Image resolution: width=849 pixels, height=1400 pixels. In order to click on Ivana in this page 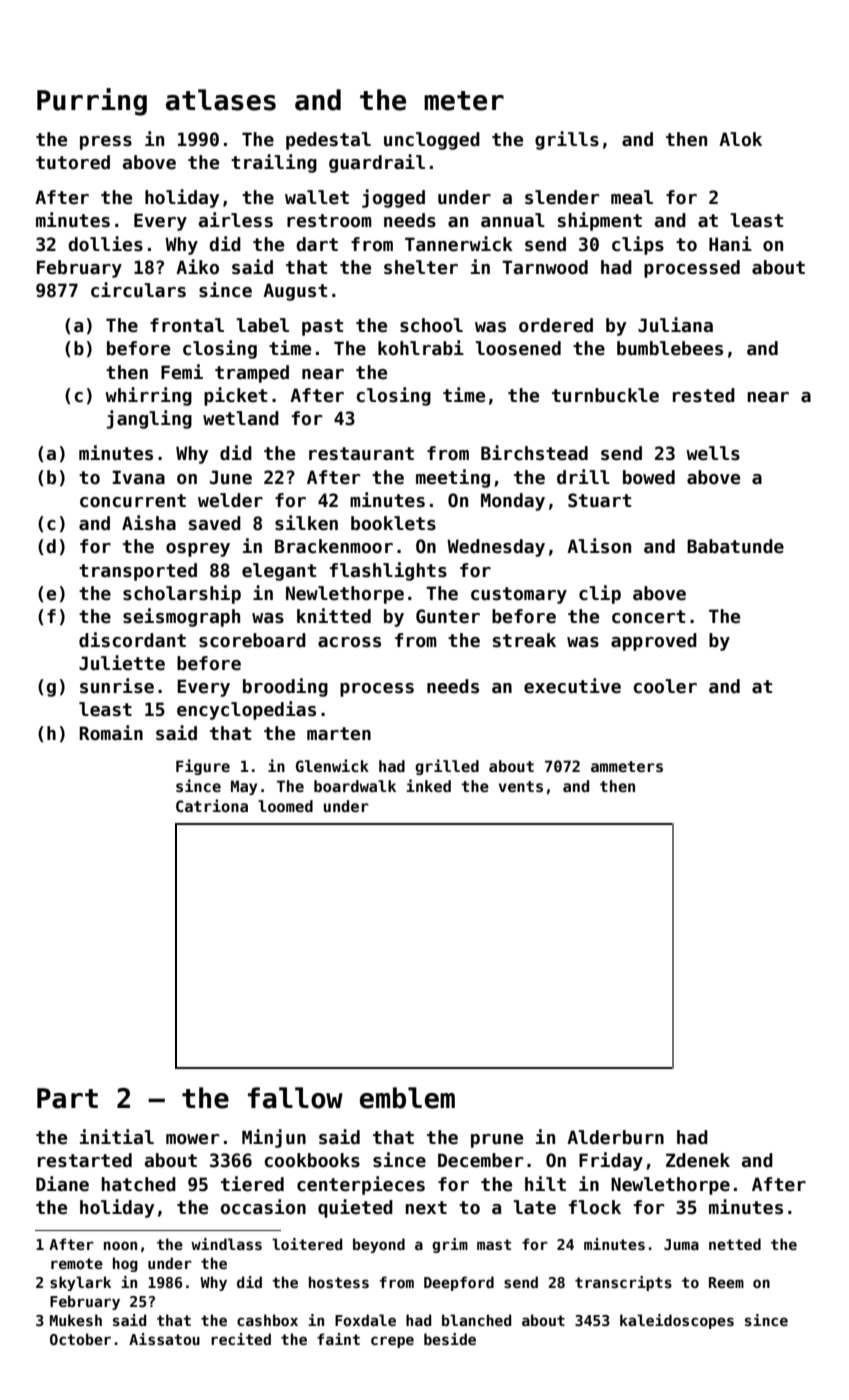, I will do `click(138, 477)`.
